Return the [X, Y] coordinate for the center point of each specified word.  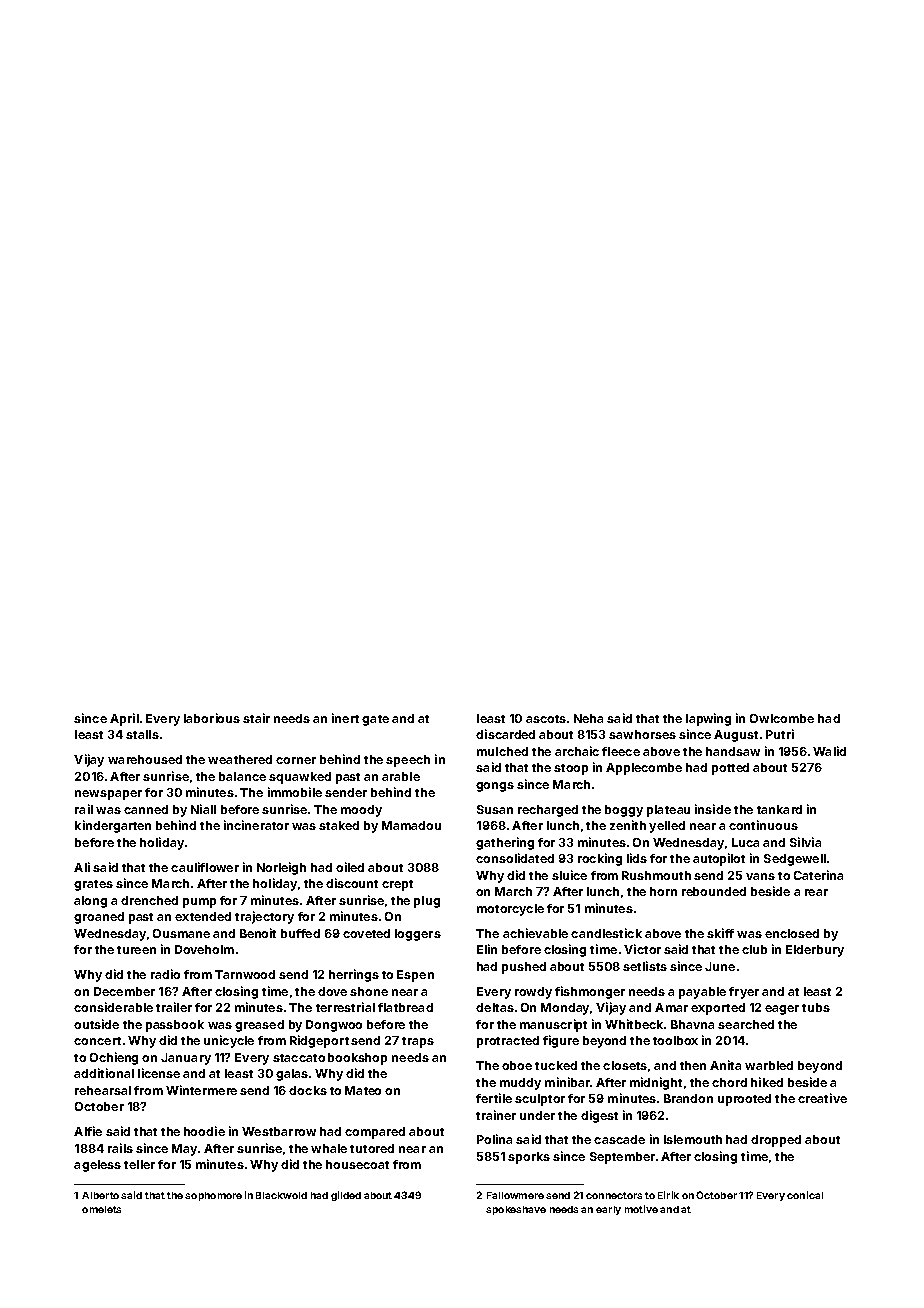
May [184, 1150]
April [124, 719]
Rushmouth [656, 875]
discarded [505, 734]
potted [730, 769]
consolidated [515, 858]
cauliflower [205, 867]
